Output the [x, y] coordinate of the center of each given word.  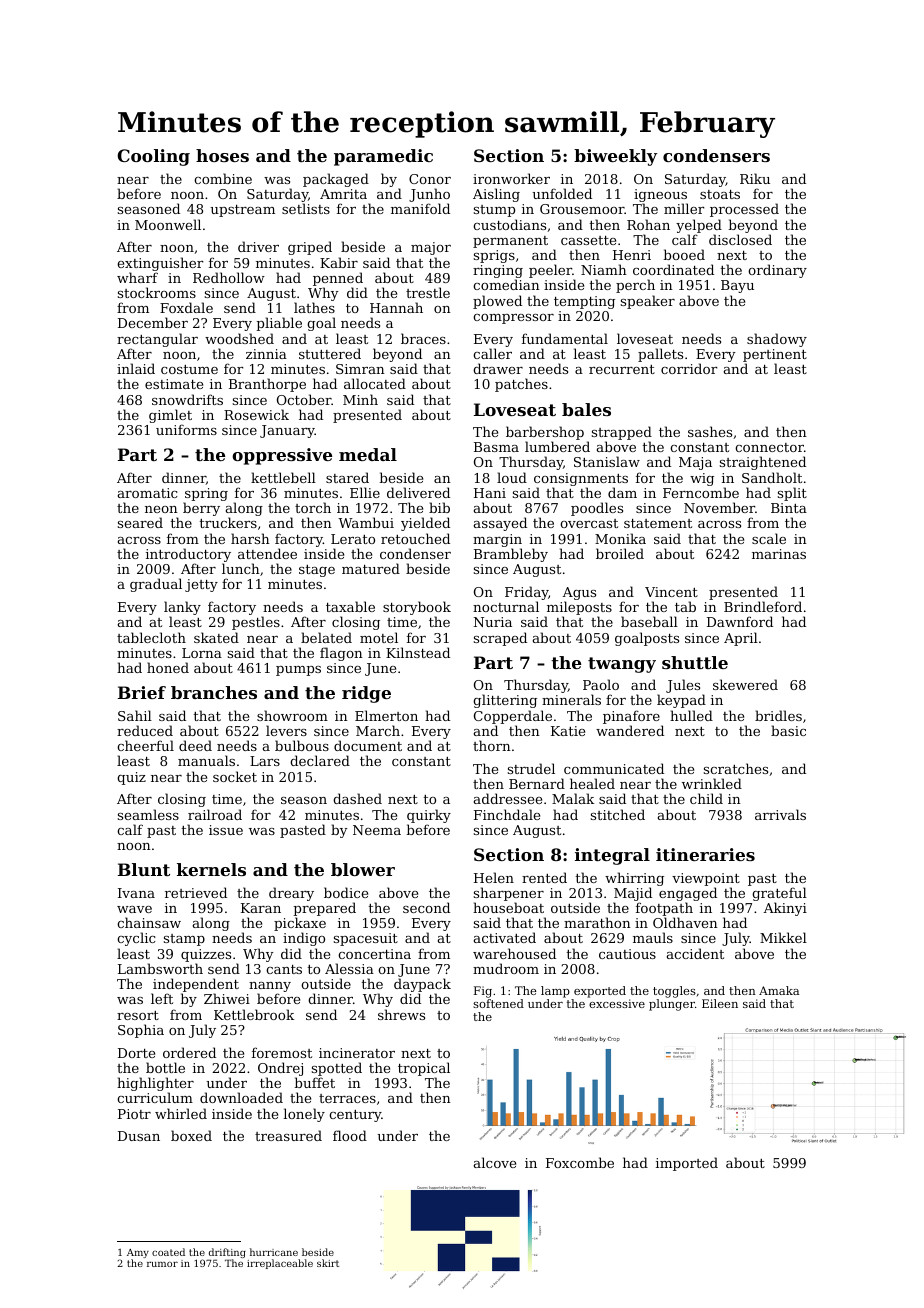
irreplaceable [280, 1264]
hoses [222, 155]
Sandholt [772, 477]
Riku [755, 178]
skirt [328, 1263]
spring [206, 494]
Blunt [144, 869]
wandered [630, 730]
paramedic [383, 157]
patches [521, 385]
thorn [492, 745]
